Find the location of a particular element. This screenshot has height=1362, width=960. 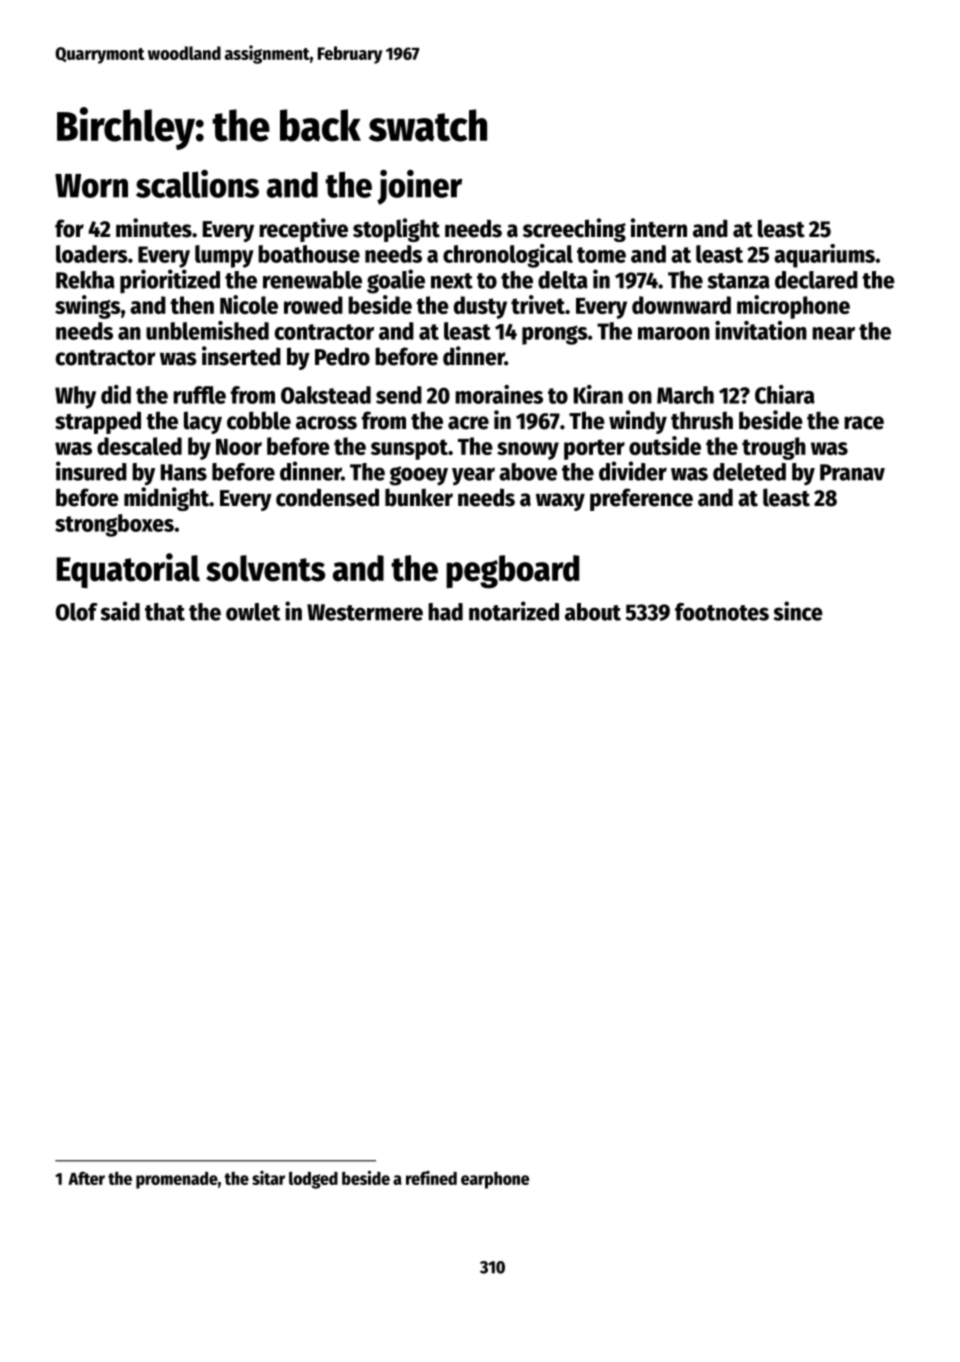

notarized is located at coordinates (514, 611).
